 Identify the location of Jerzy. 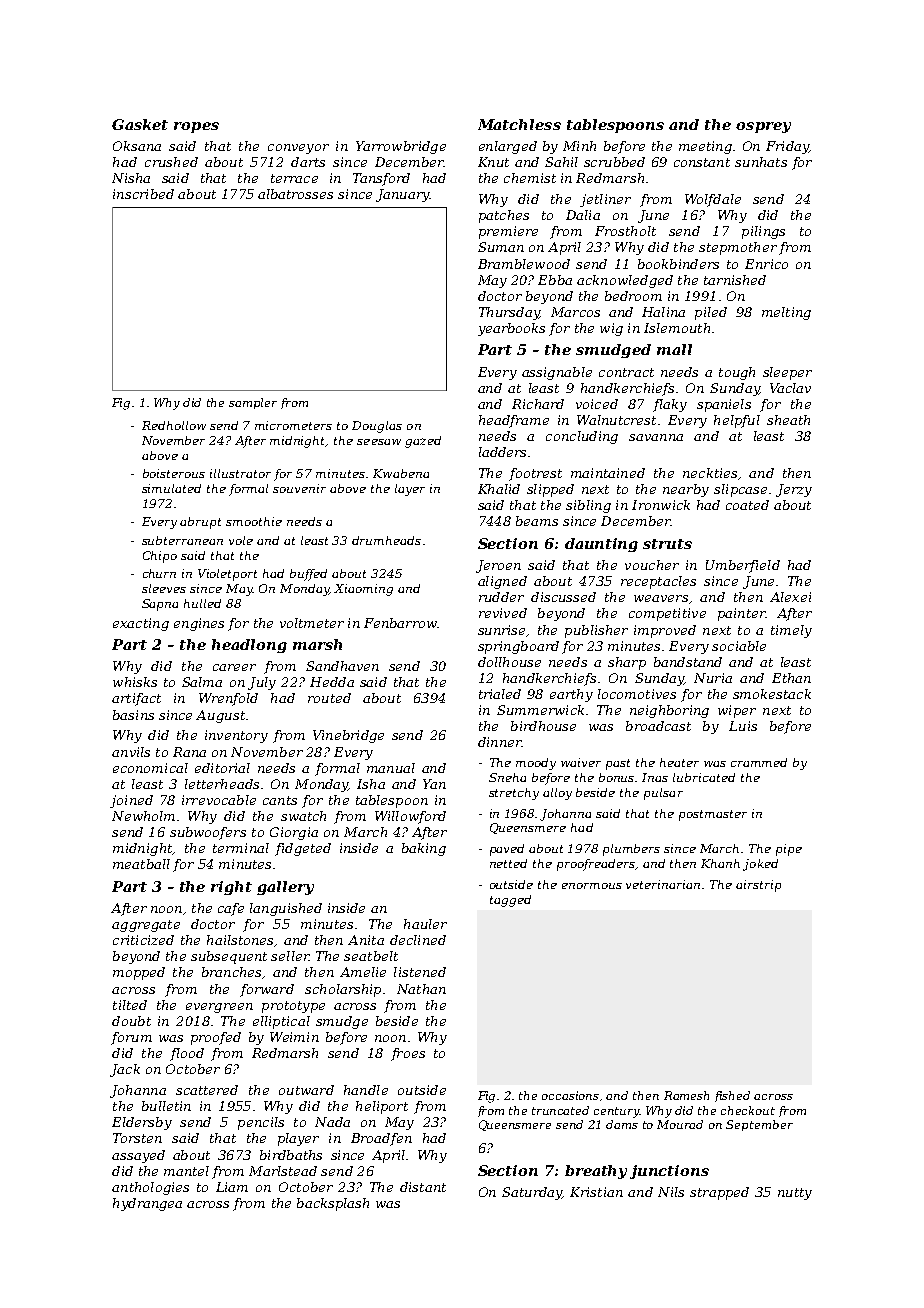
(794, 490).
